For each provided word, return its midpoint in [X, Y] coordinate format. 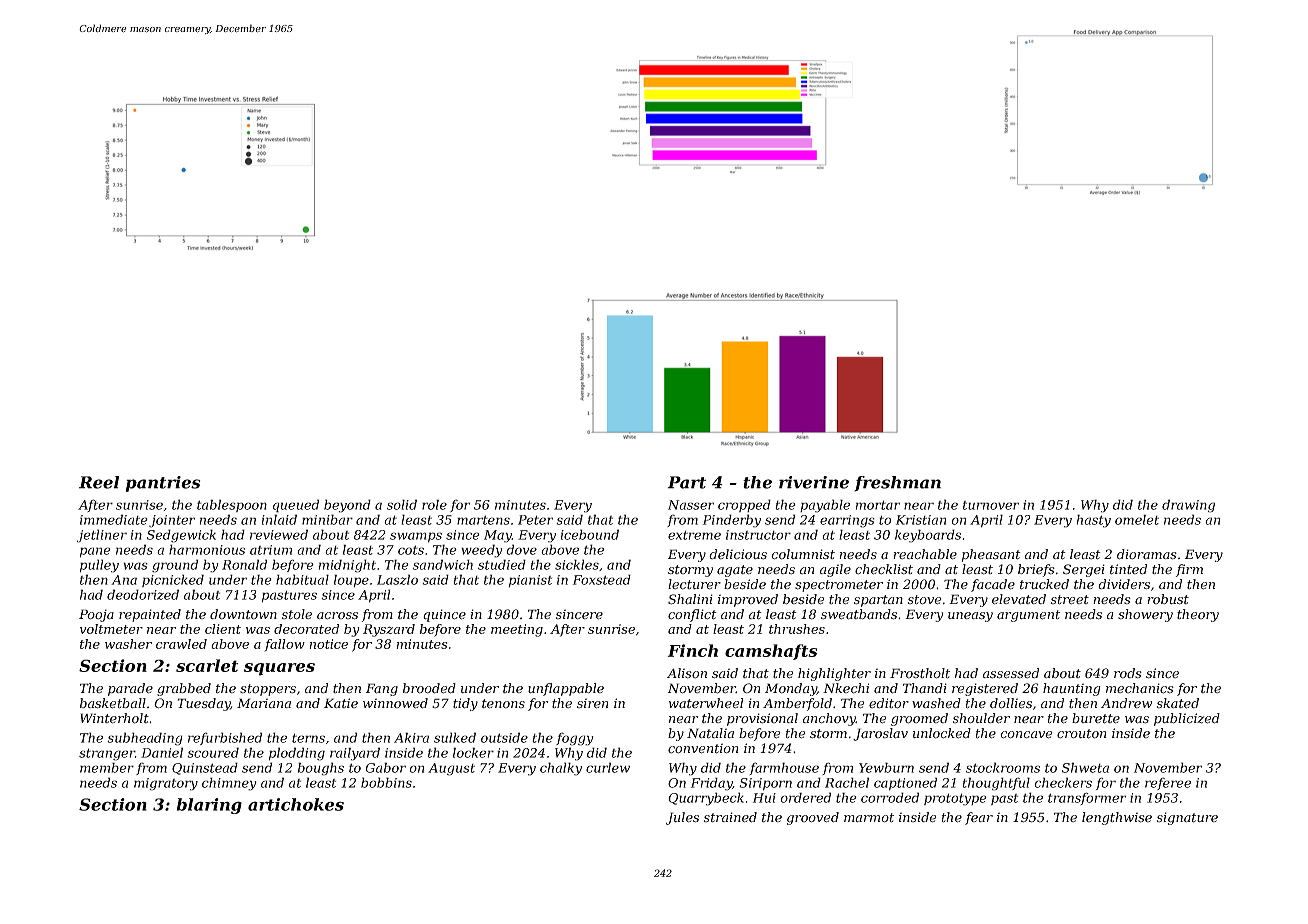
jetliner [102, 536]
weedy [482, 551]
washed [936, 703]
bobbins [386, 782]
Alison [687, 673]
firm [1189, 570]
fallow [284, 645]
